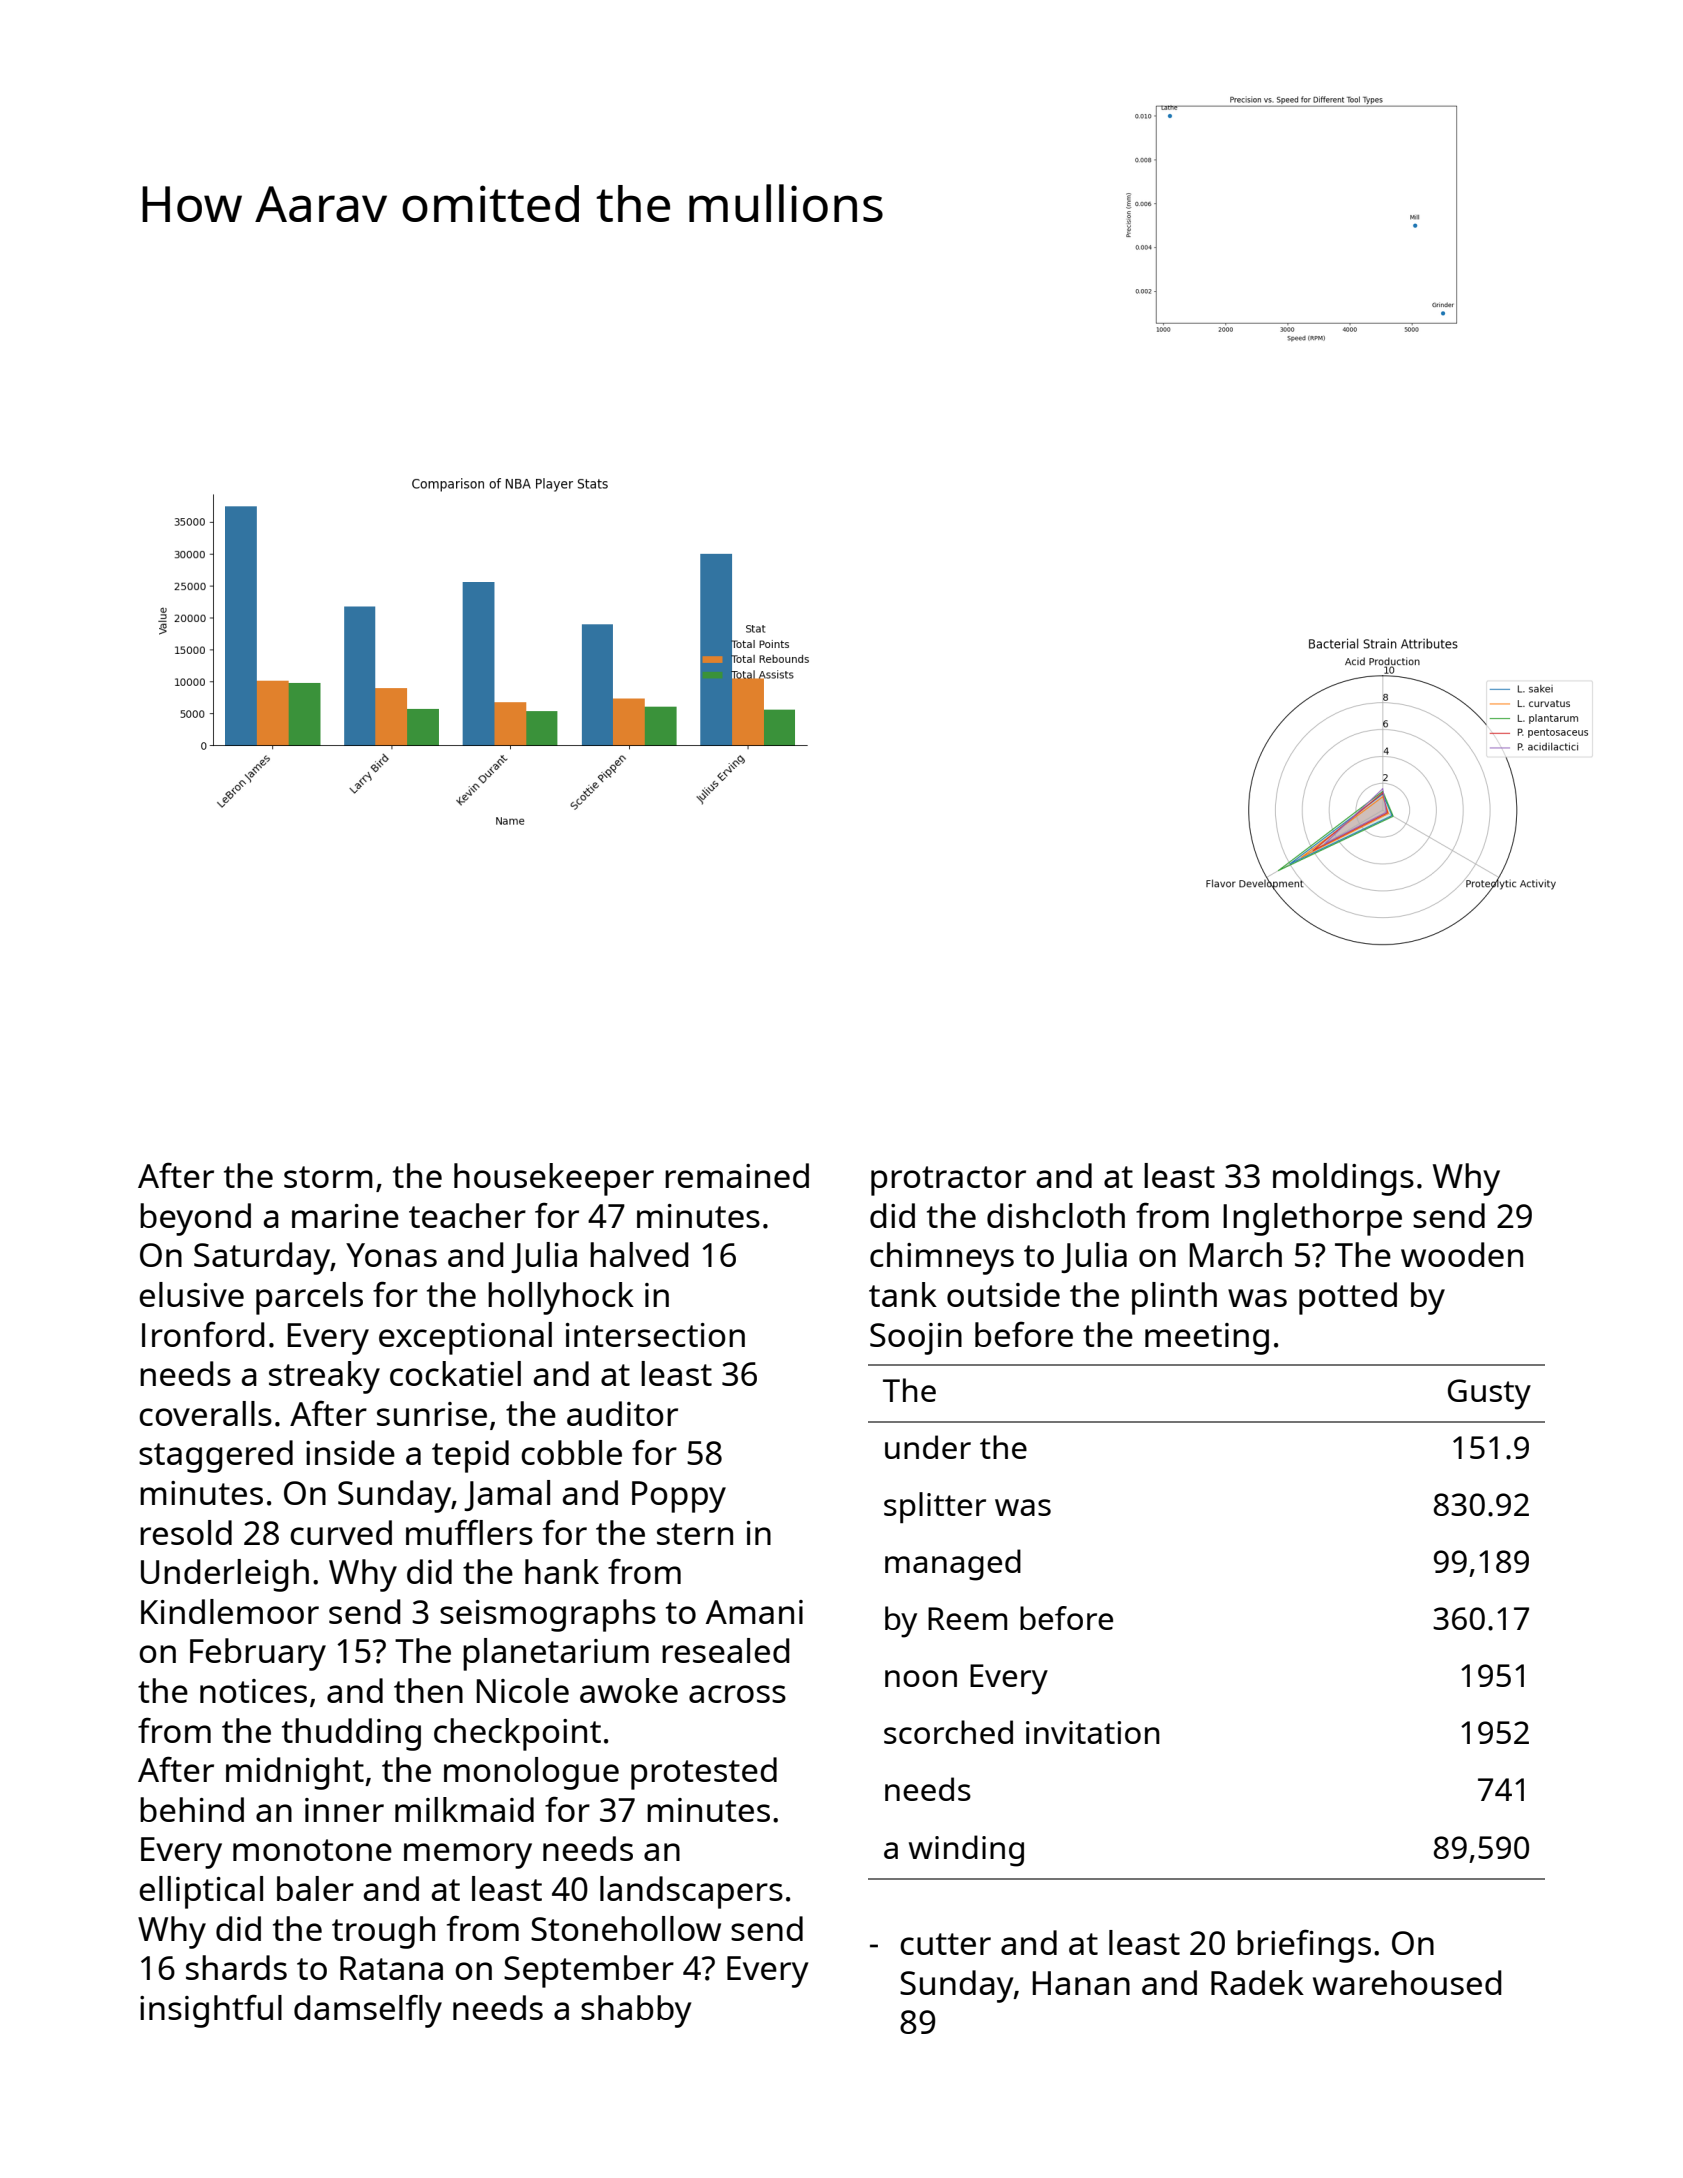 Image resolution: width=1683 pixels, height=2178 pixels. What do you see at coordinates (626, 1928) in the document?
I see `Stonehollow` at bounding box center [626, 1928].
